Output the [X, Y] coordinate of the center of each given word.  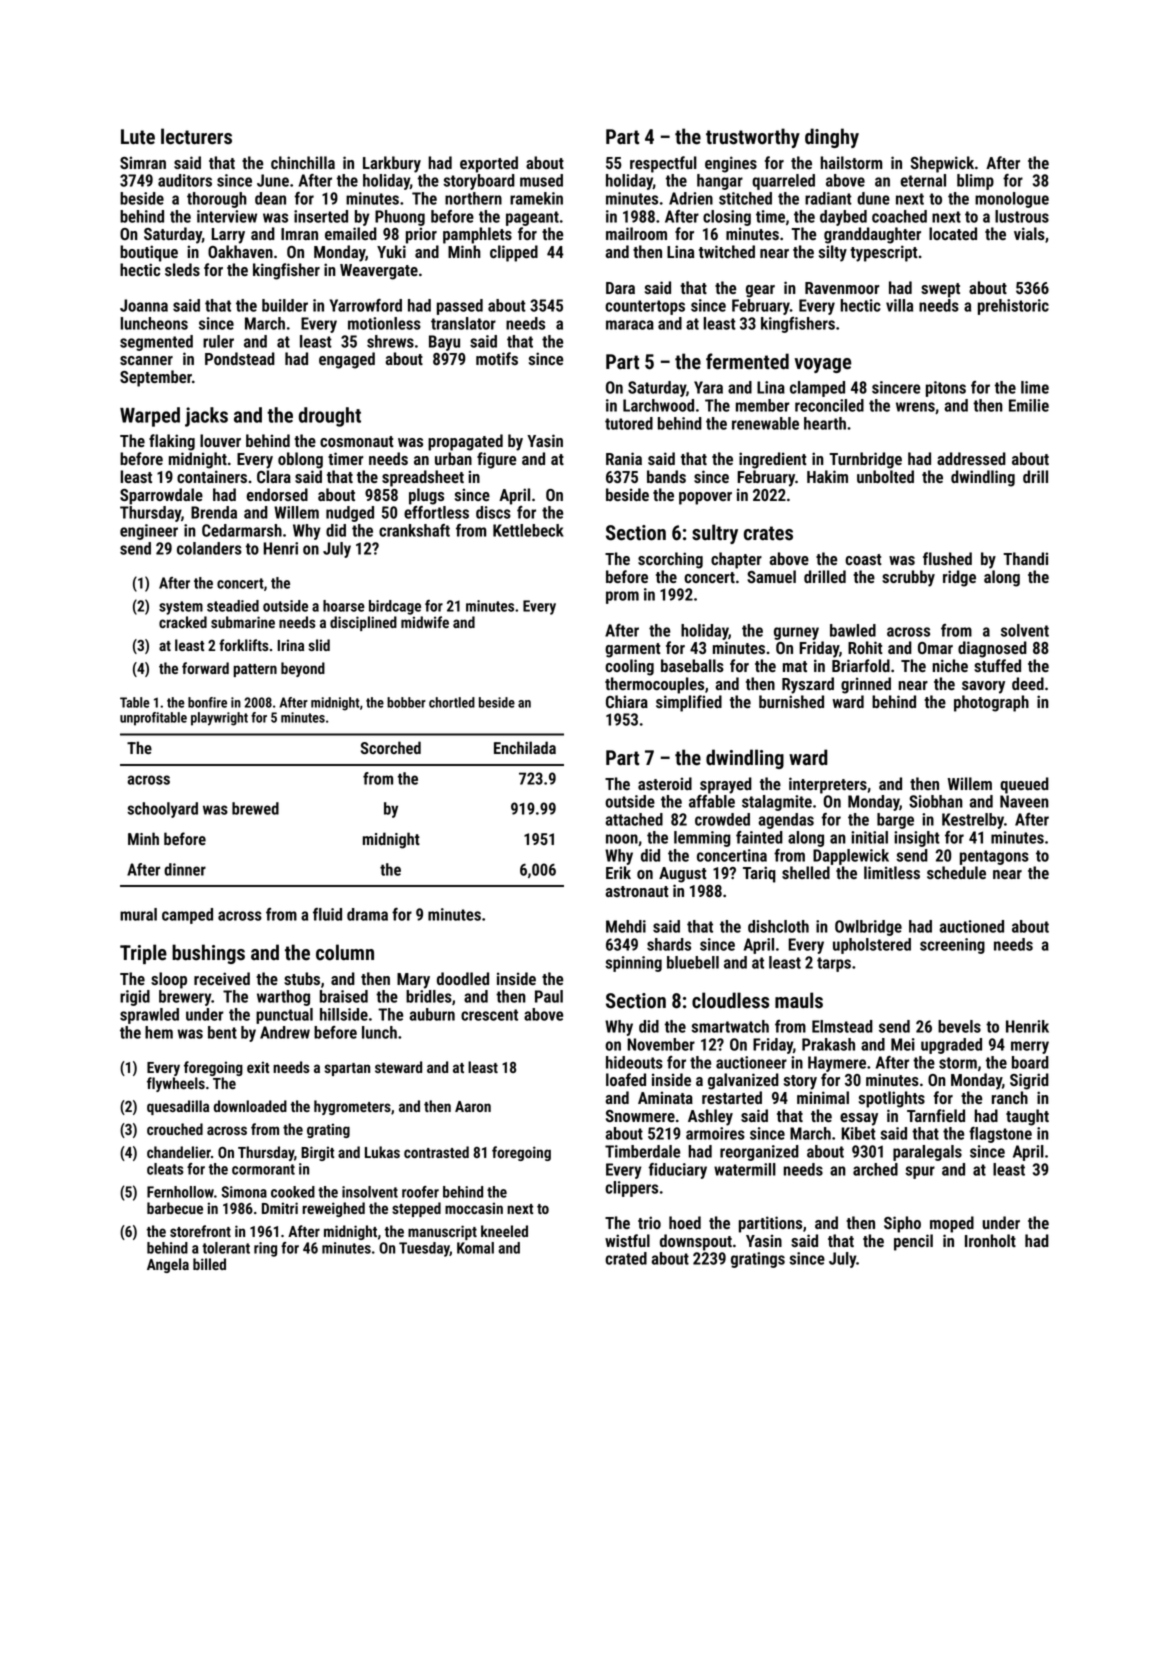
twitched [727, 251]
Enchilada [525, 747]
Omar [935, 648]
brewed [255, 808]
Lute [138, 137]
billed [209, 1264]
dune [873, 198]
